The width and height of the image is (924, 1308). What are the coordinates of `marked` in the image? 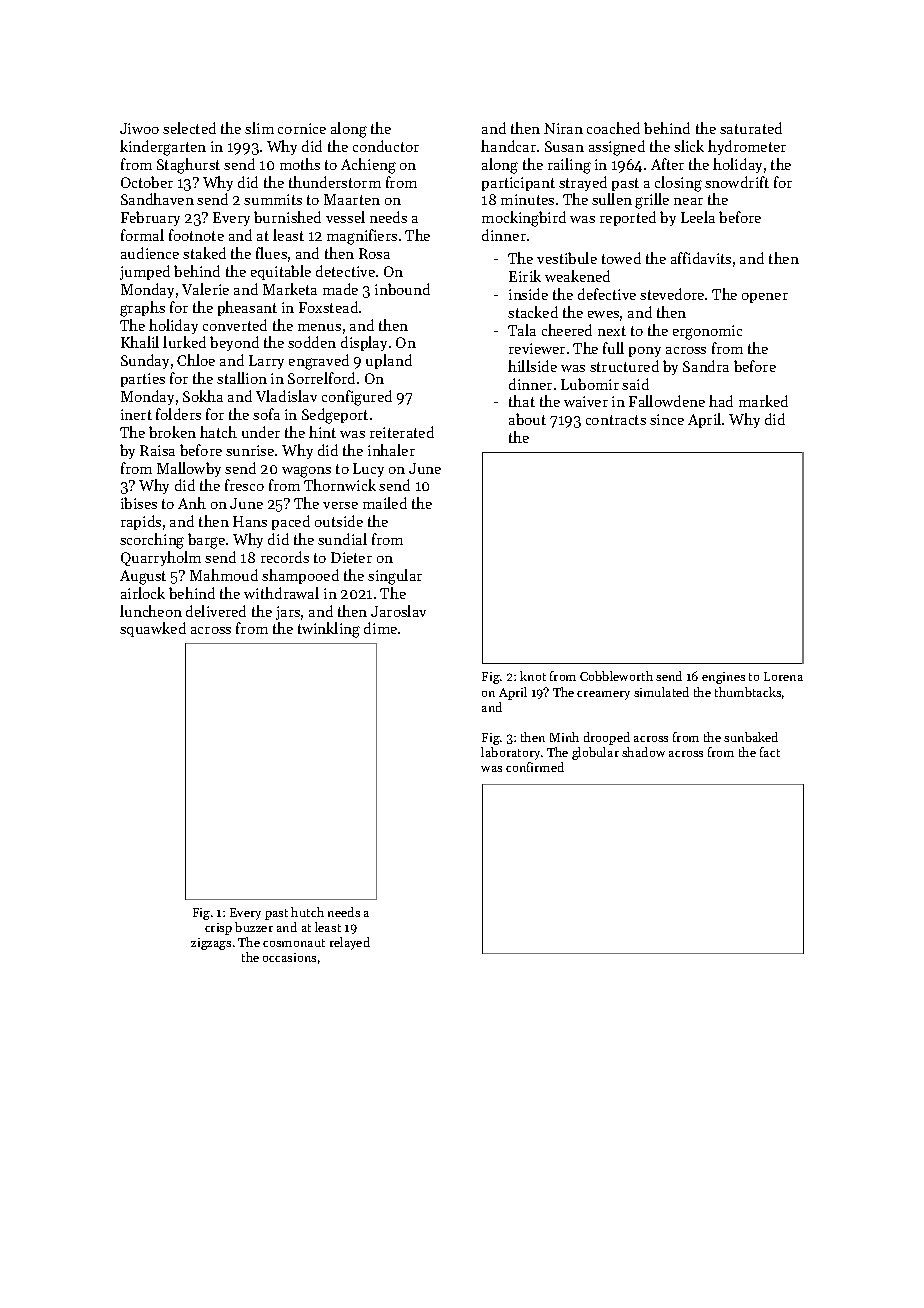 It's located at (763, 401).
